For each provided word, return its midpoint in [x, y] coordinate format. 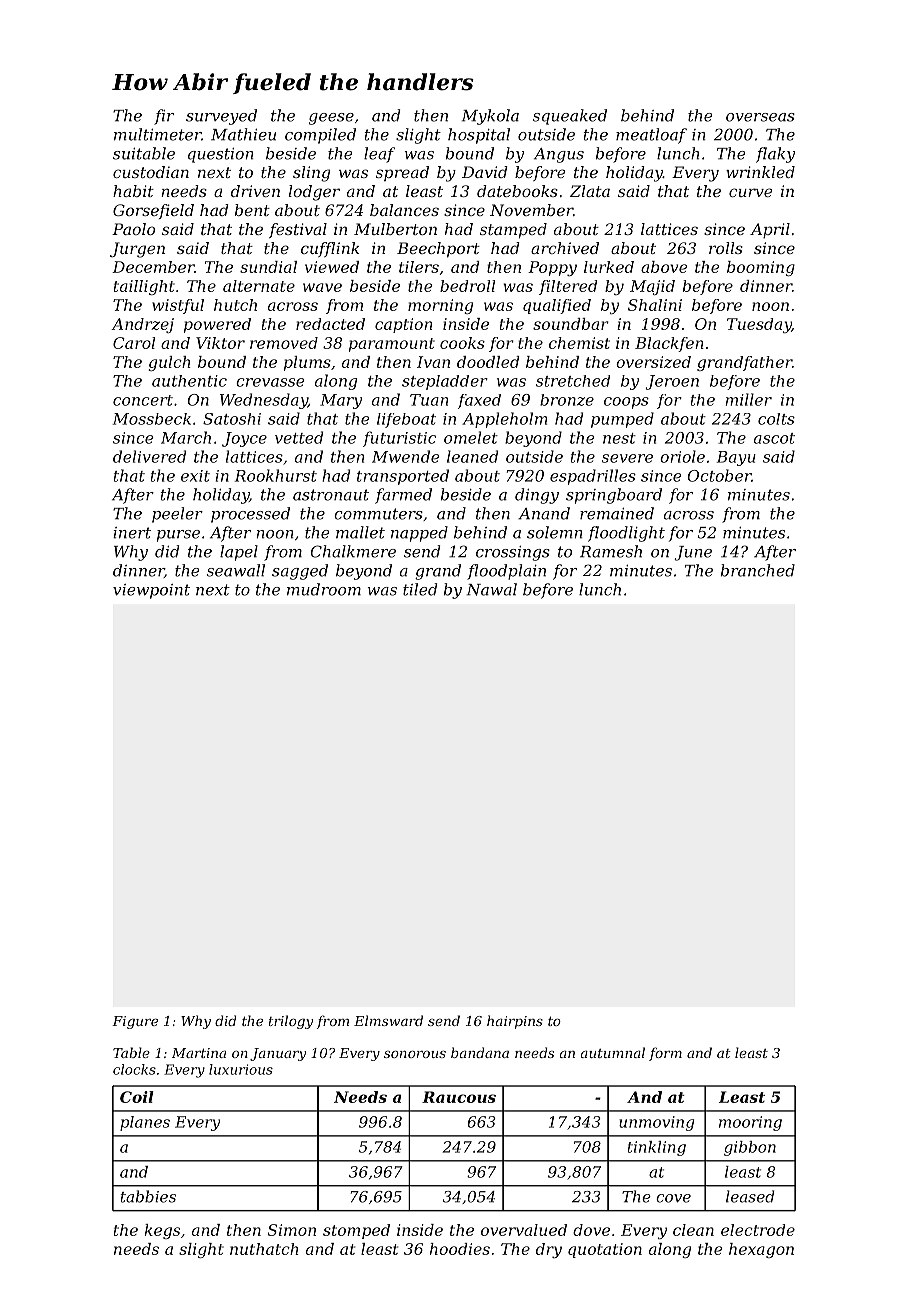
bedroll [467, 286]
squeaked [570, 117]
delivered [149, 456]
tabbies [148, 1196]
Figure [135, 1022]
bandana [480, 1052]
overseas [760, 117]
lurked [609, 267]
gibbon [750, 1148]
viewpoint [151, 591]
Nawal [491, 589]
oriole [682, 456]
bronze [567, 400]
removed [284, 343]
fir [164, 117]
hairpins [515, 1022]
